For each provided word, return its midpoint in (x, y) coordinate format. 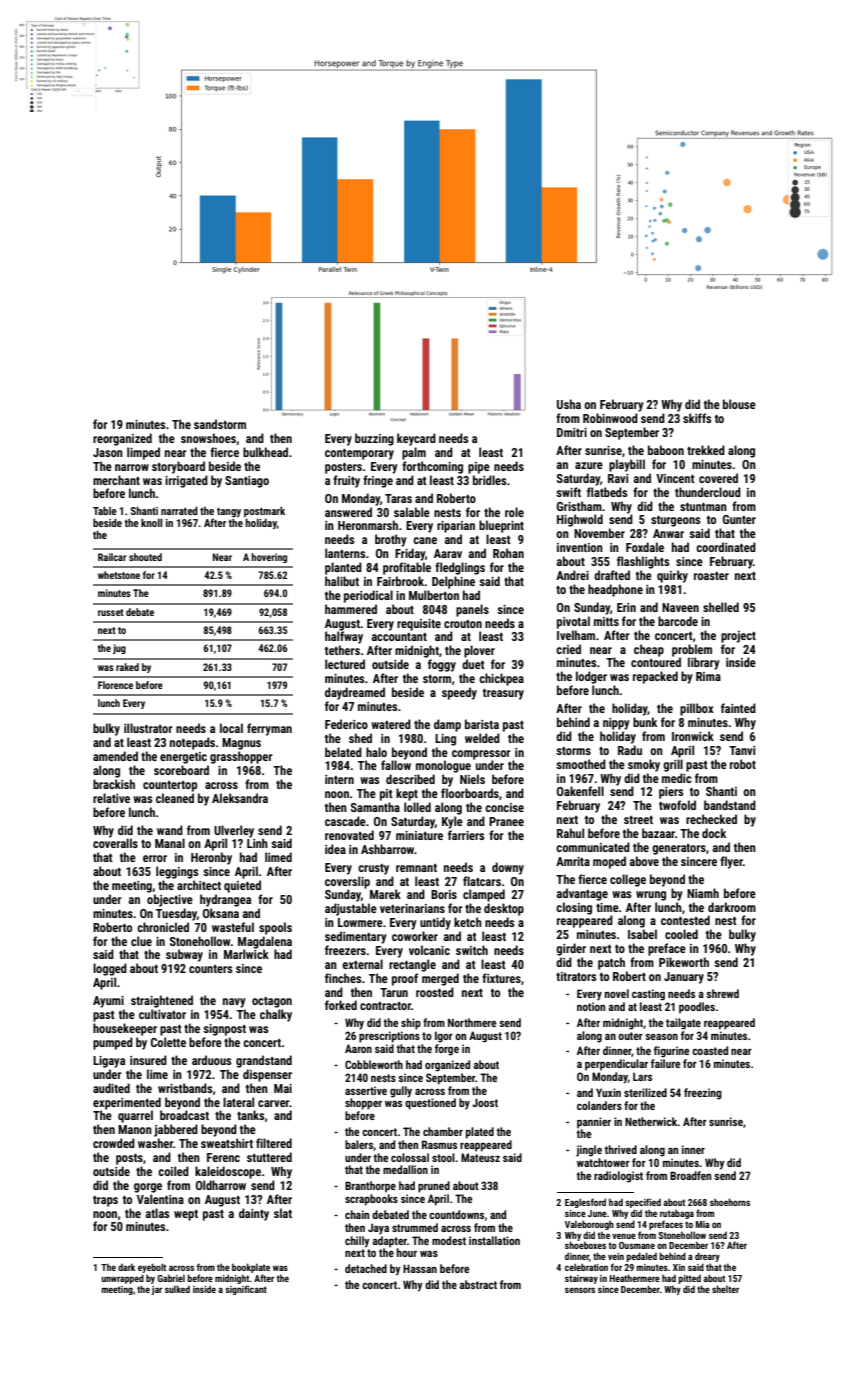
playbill (627, 465)
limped (143, 453)
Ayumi (108, 1002)
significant (246, 1290)
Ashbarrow (387, 849)
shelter (725, 1289)
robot (743, 764)
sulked (177, 1289)
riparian (456, 527)
